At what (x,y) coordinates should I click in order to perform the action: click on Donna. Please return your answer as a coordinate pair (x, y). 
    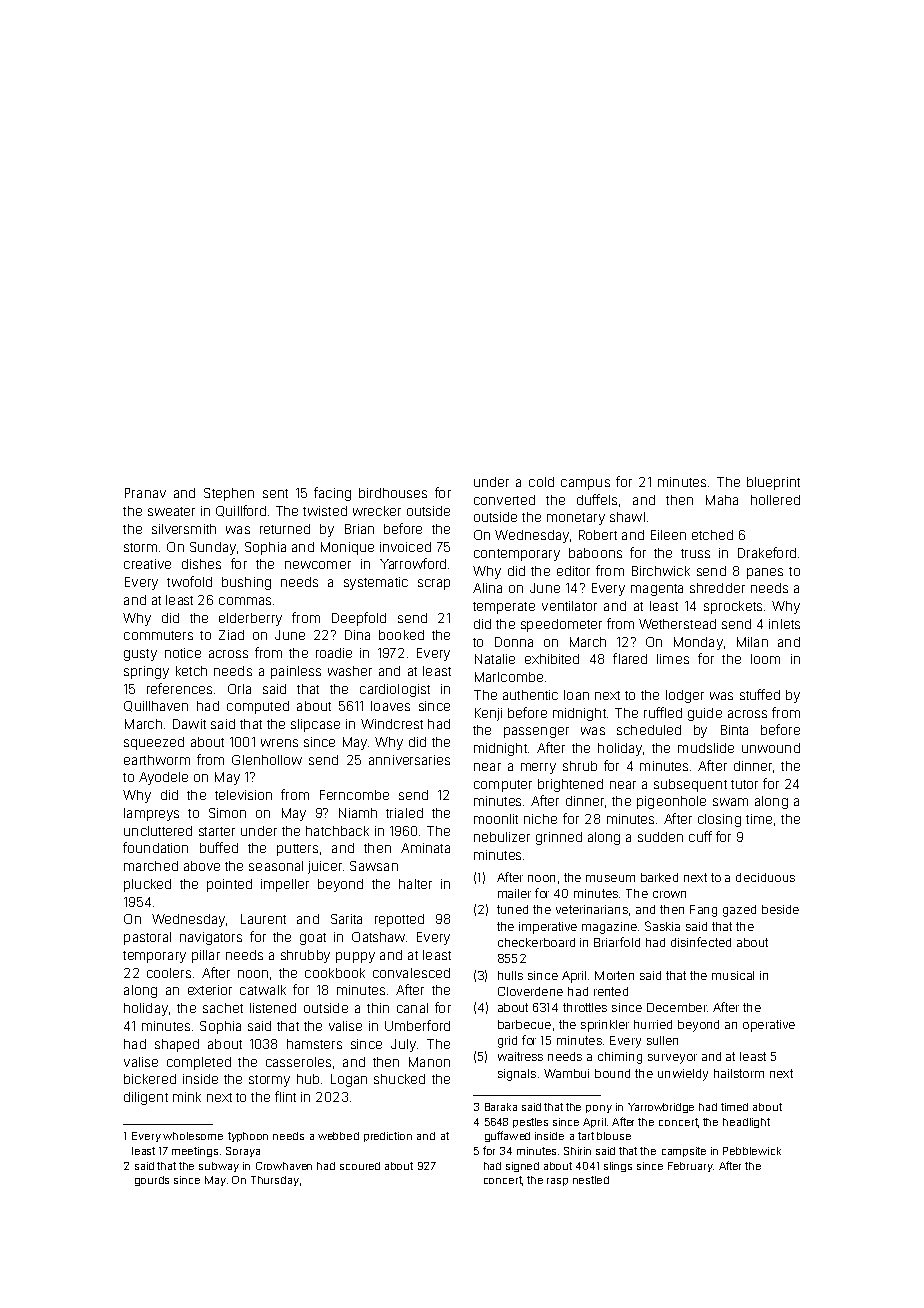
    Looking at the image, I should click on (514, 642).
